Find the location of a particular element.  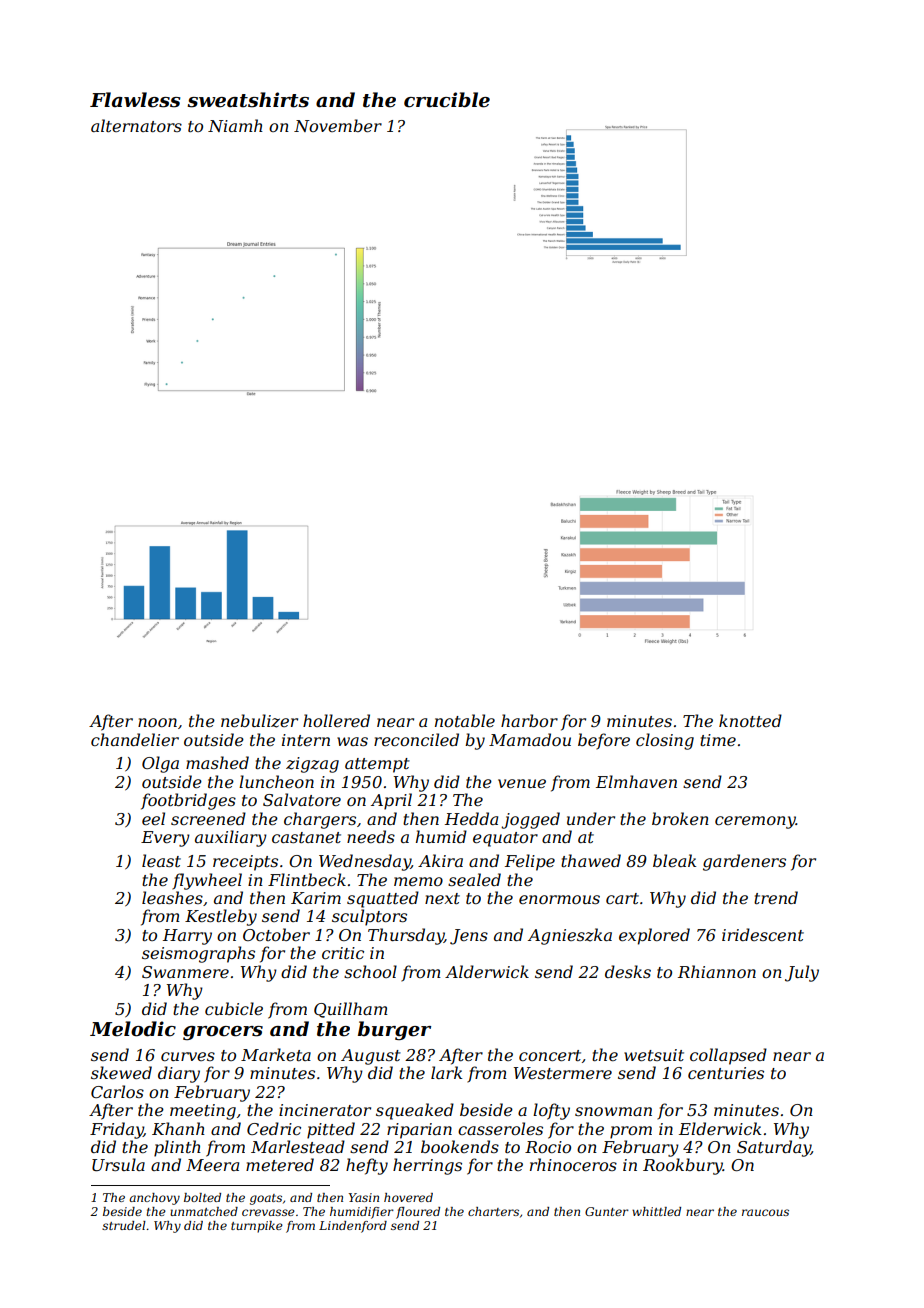

herrings is located at coordinates (427, 1166).
